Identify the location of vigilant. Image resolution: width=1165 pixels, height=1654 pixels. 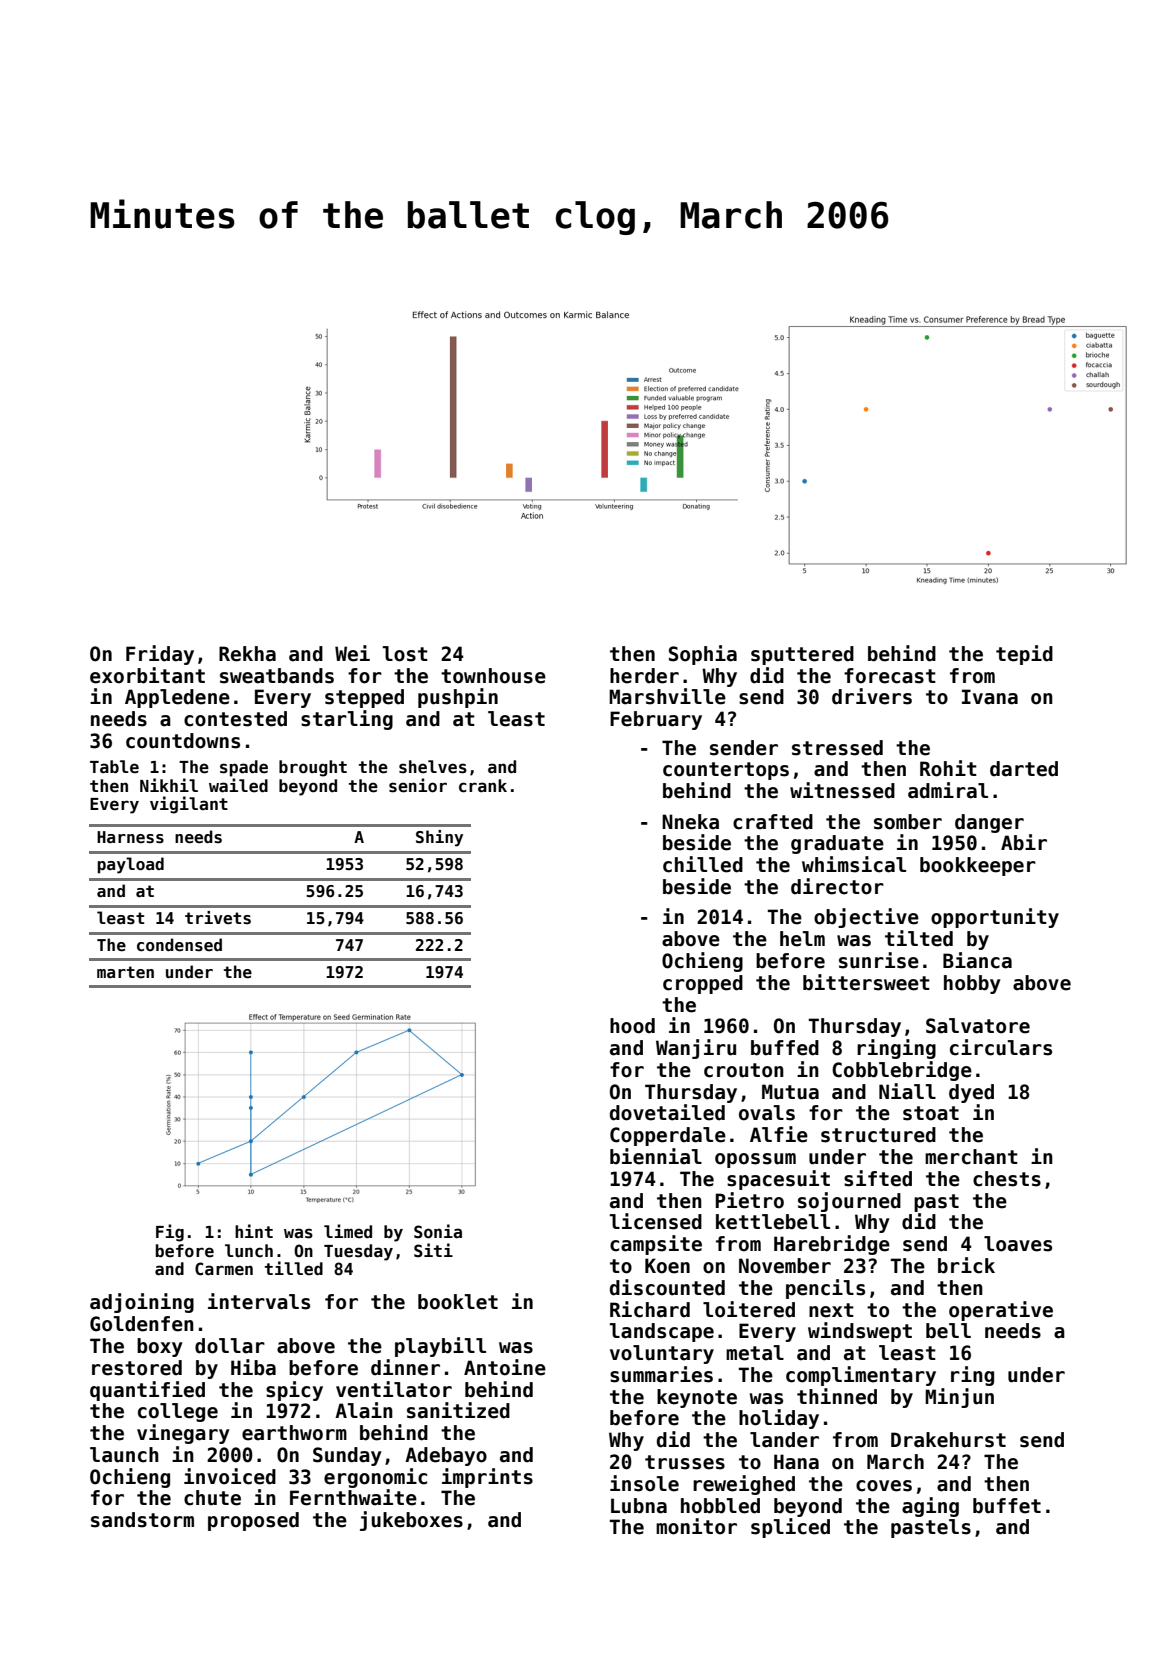
(189, 805).
